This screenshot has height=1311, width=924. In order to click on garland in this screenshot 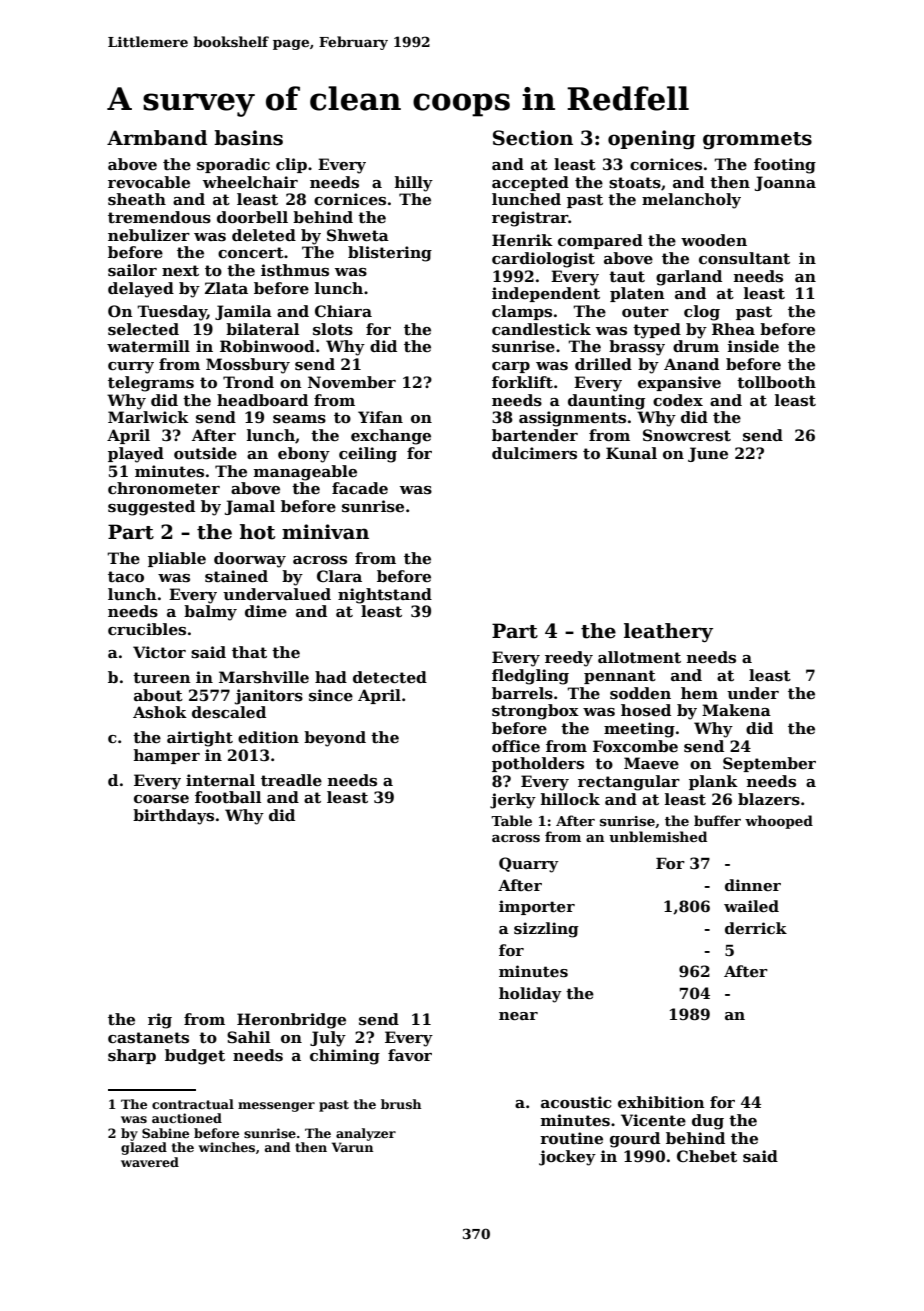, I will do `click(689, 278)`.
